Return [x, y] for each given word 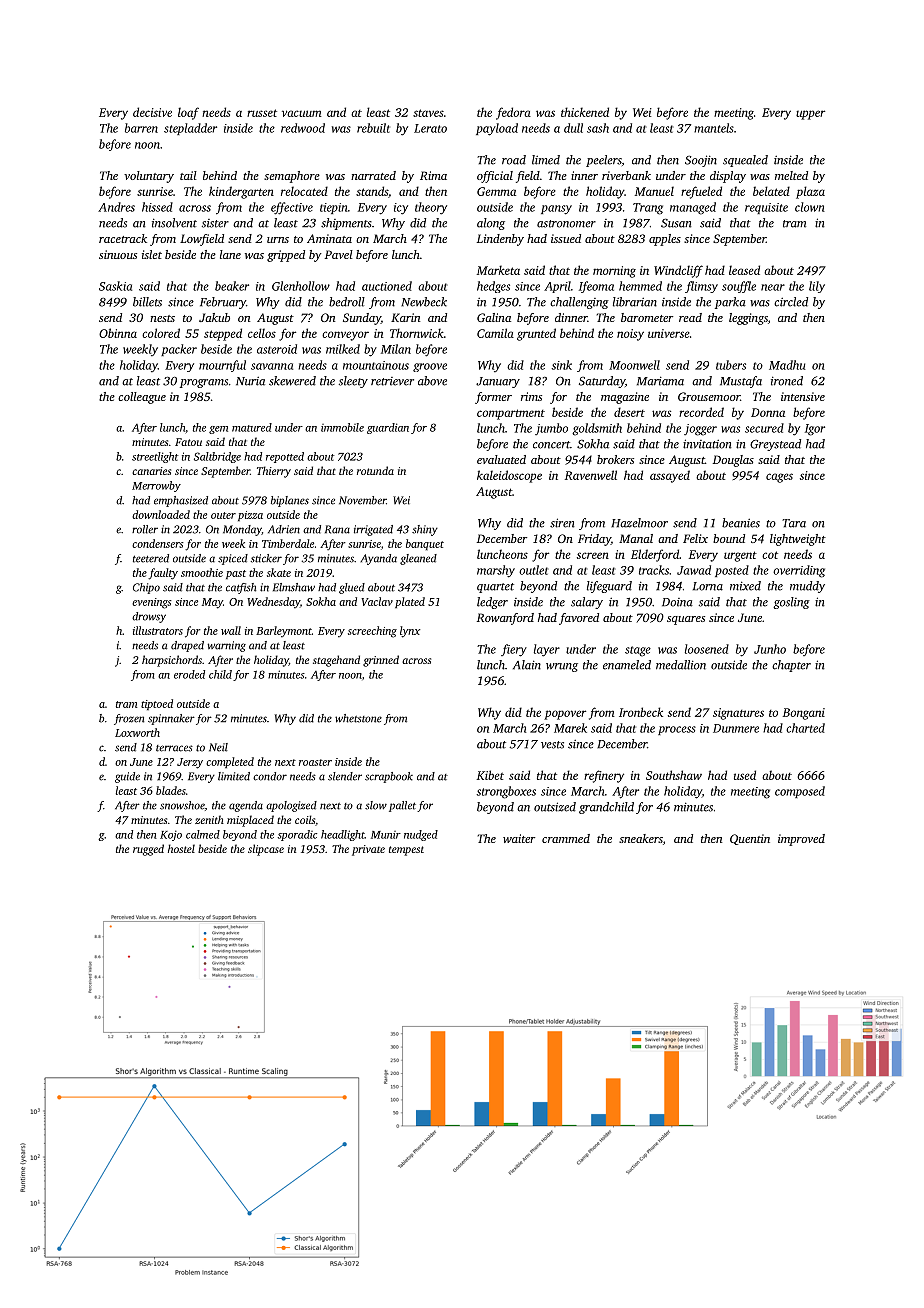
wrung [562, 667]
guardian [388, 428]
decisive [152, 112]
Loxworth [137, 732]
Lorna [708, 586]
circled [791, 302]
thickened [585, 112]
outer [223, 515]
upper [810, 115]
